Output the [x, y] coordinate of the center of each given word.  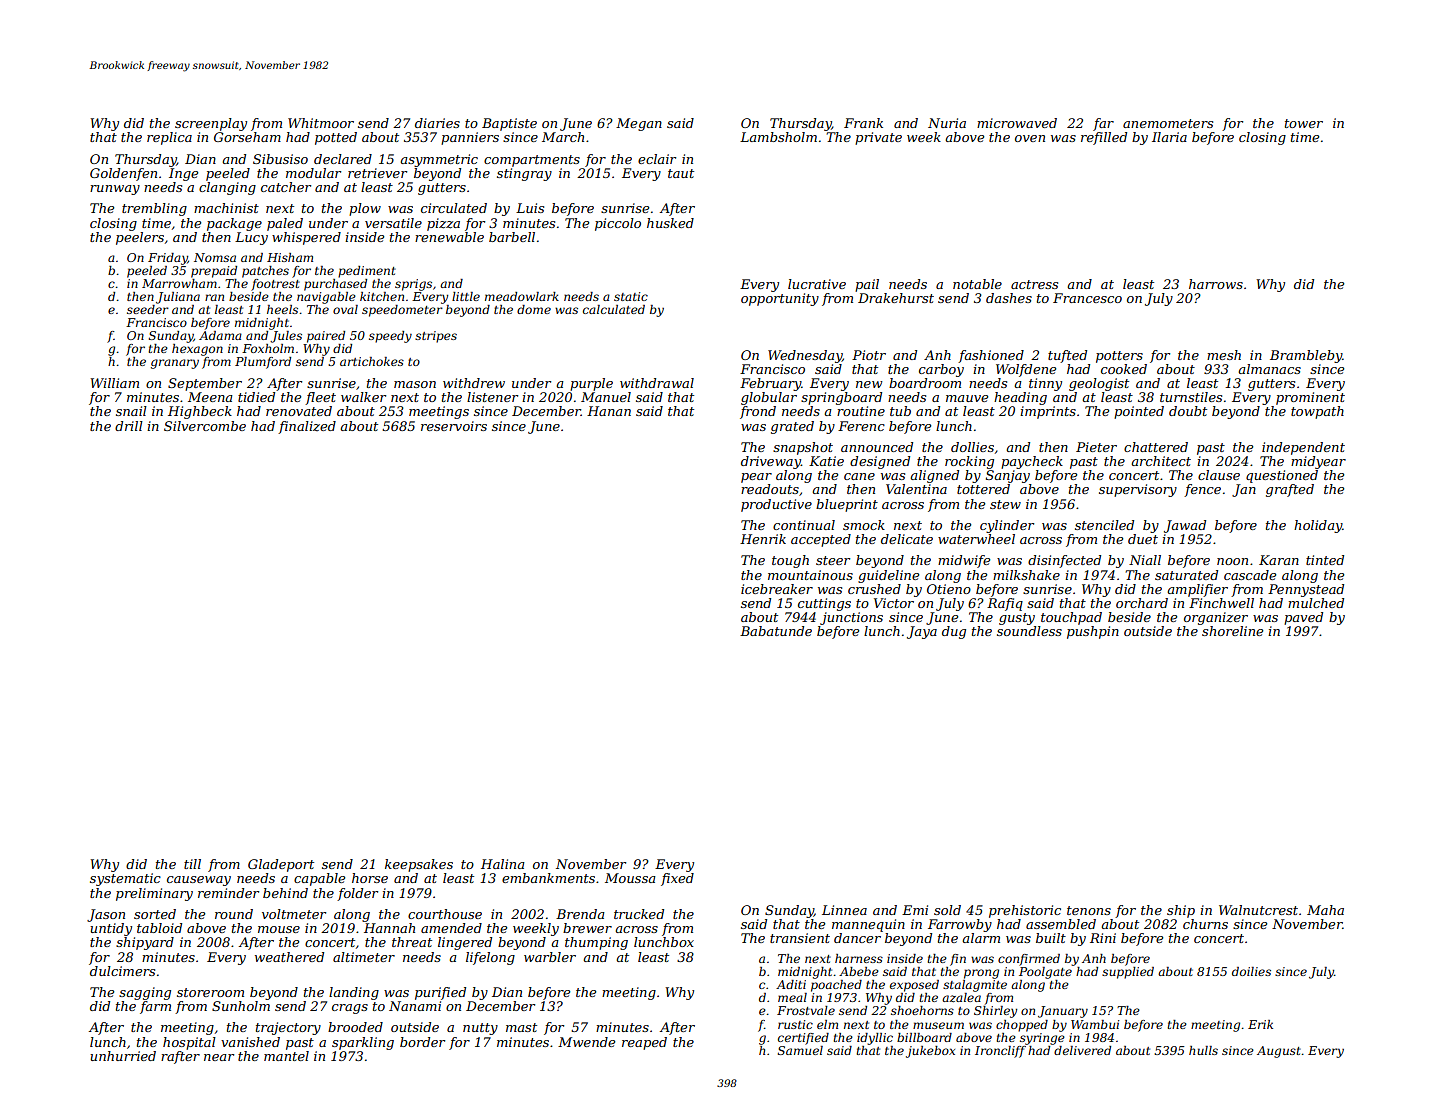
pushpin [1093, 632]
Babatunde [776, 631]
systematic [125, 879]
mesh [1224, 355]
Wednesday [805, 356]
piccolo [618, 224]
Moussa [630, 878]
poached [836, 986]
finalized [307, 427]
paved [1303, 618]
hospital [189, 1043]
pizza [443, 224]
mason [415, 384]
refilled [1104, 138]
